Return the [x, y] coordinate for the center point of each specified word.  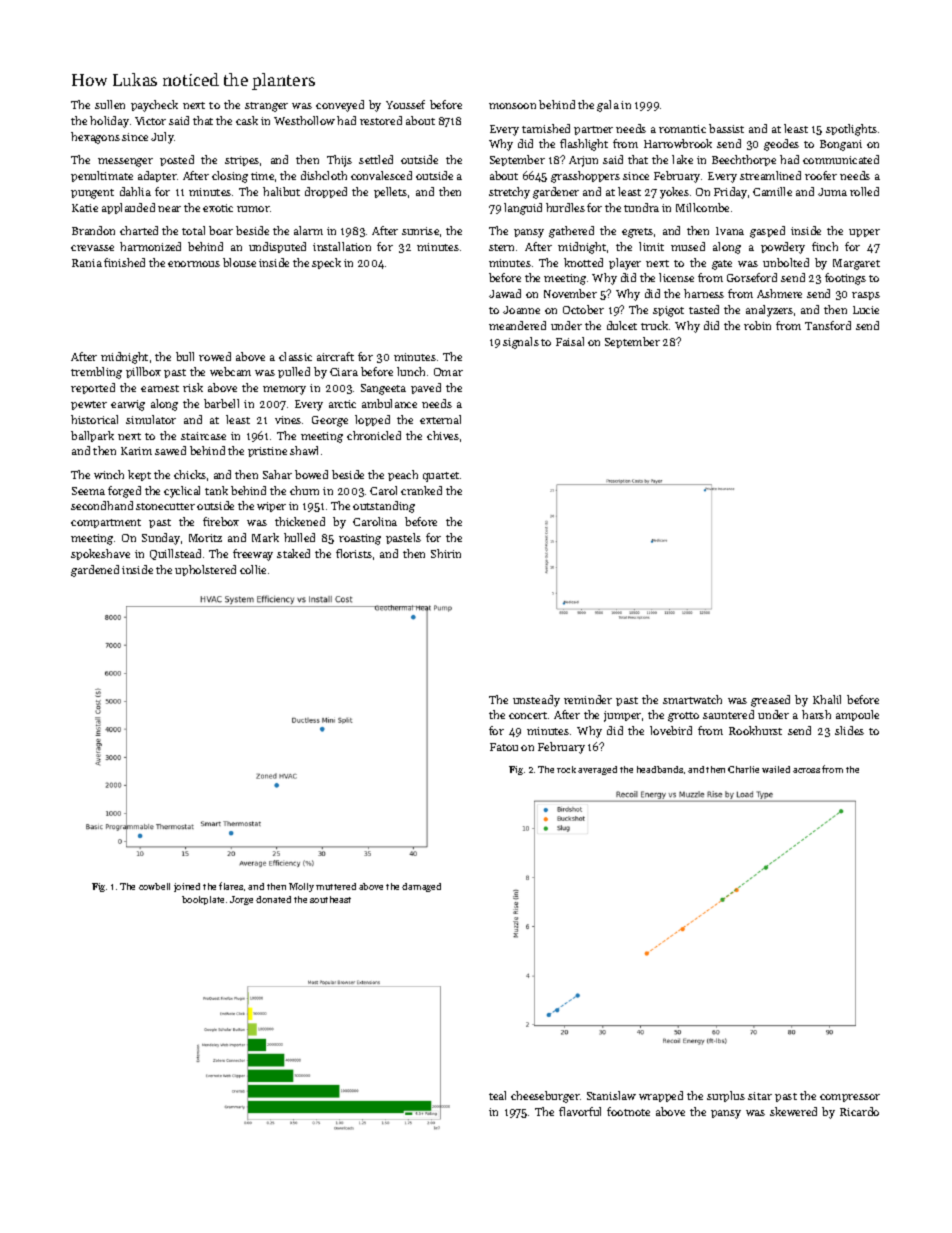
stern [501, 247]
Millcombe [702, 207]
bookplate [203, 900]
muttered [336, 886]
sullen [110, 104]
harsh [816, 714]
